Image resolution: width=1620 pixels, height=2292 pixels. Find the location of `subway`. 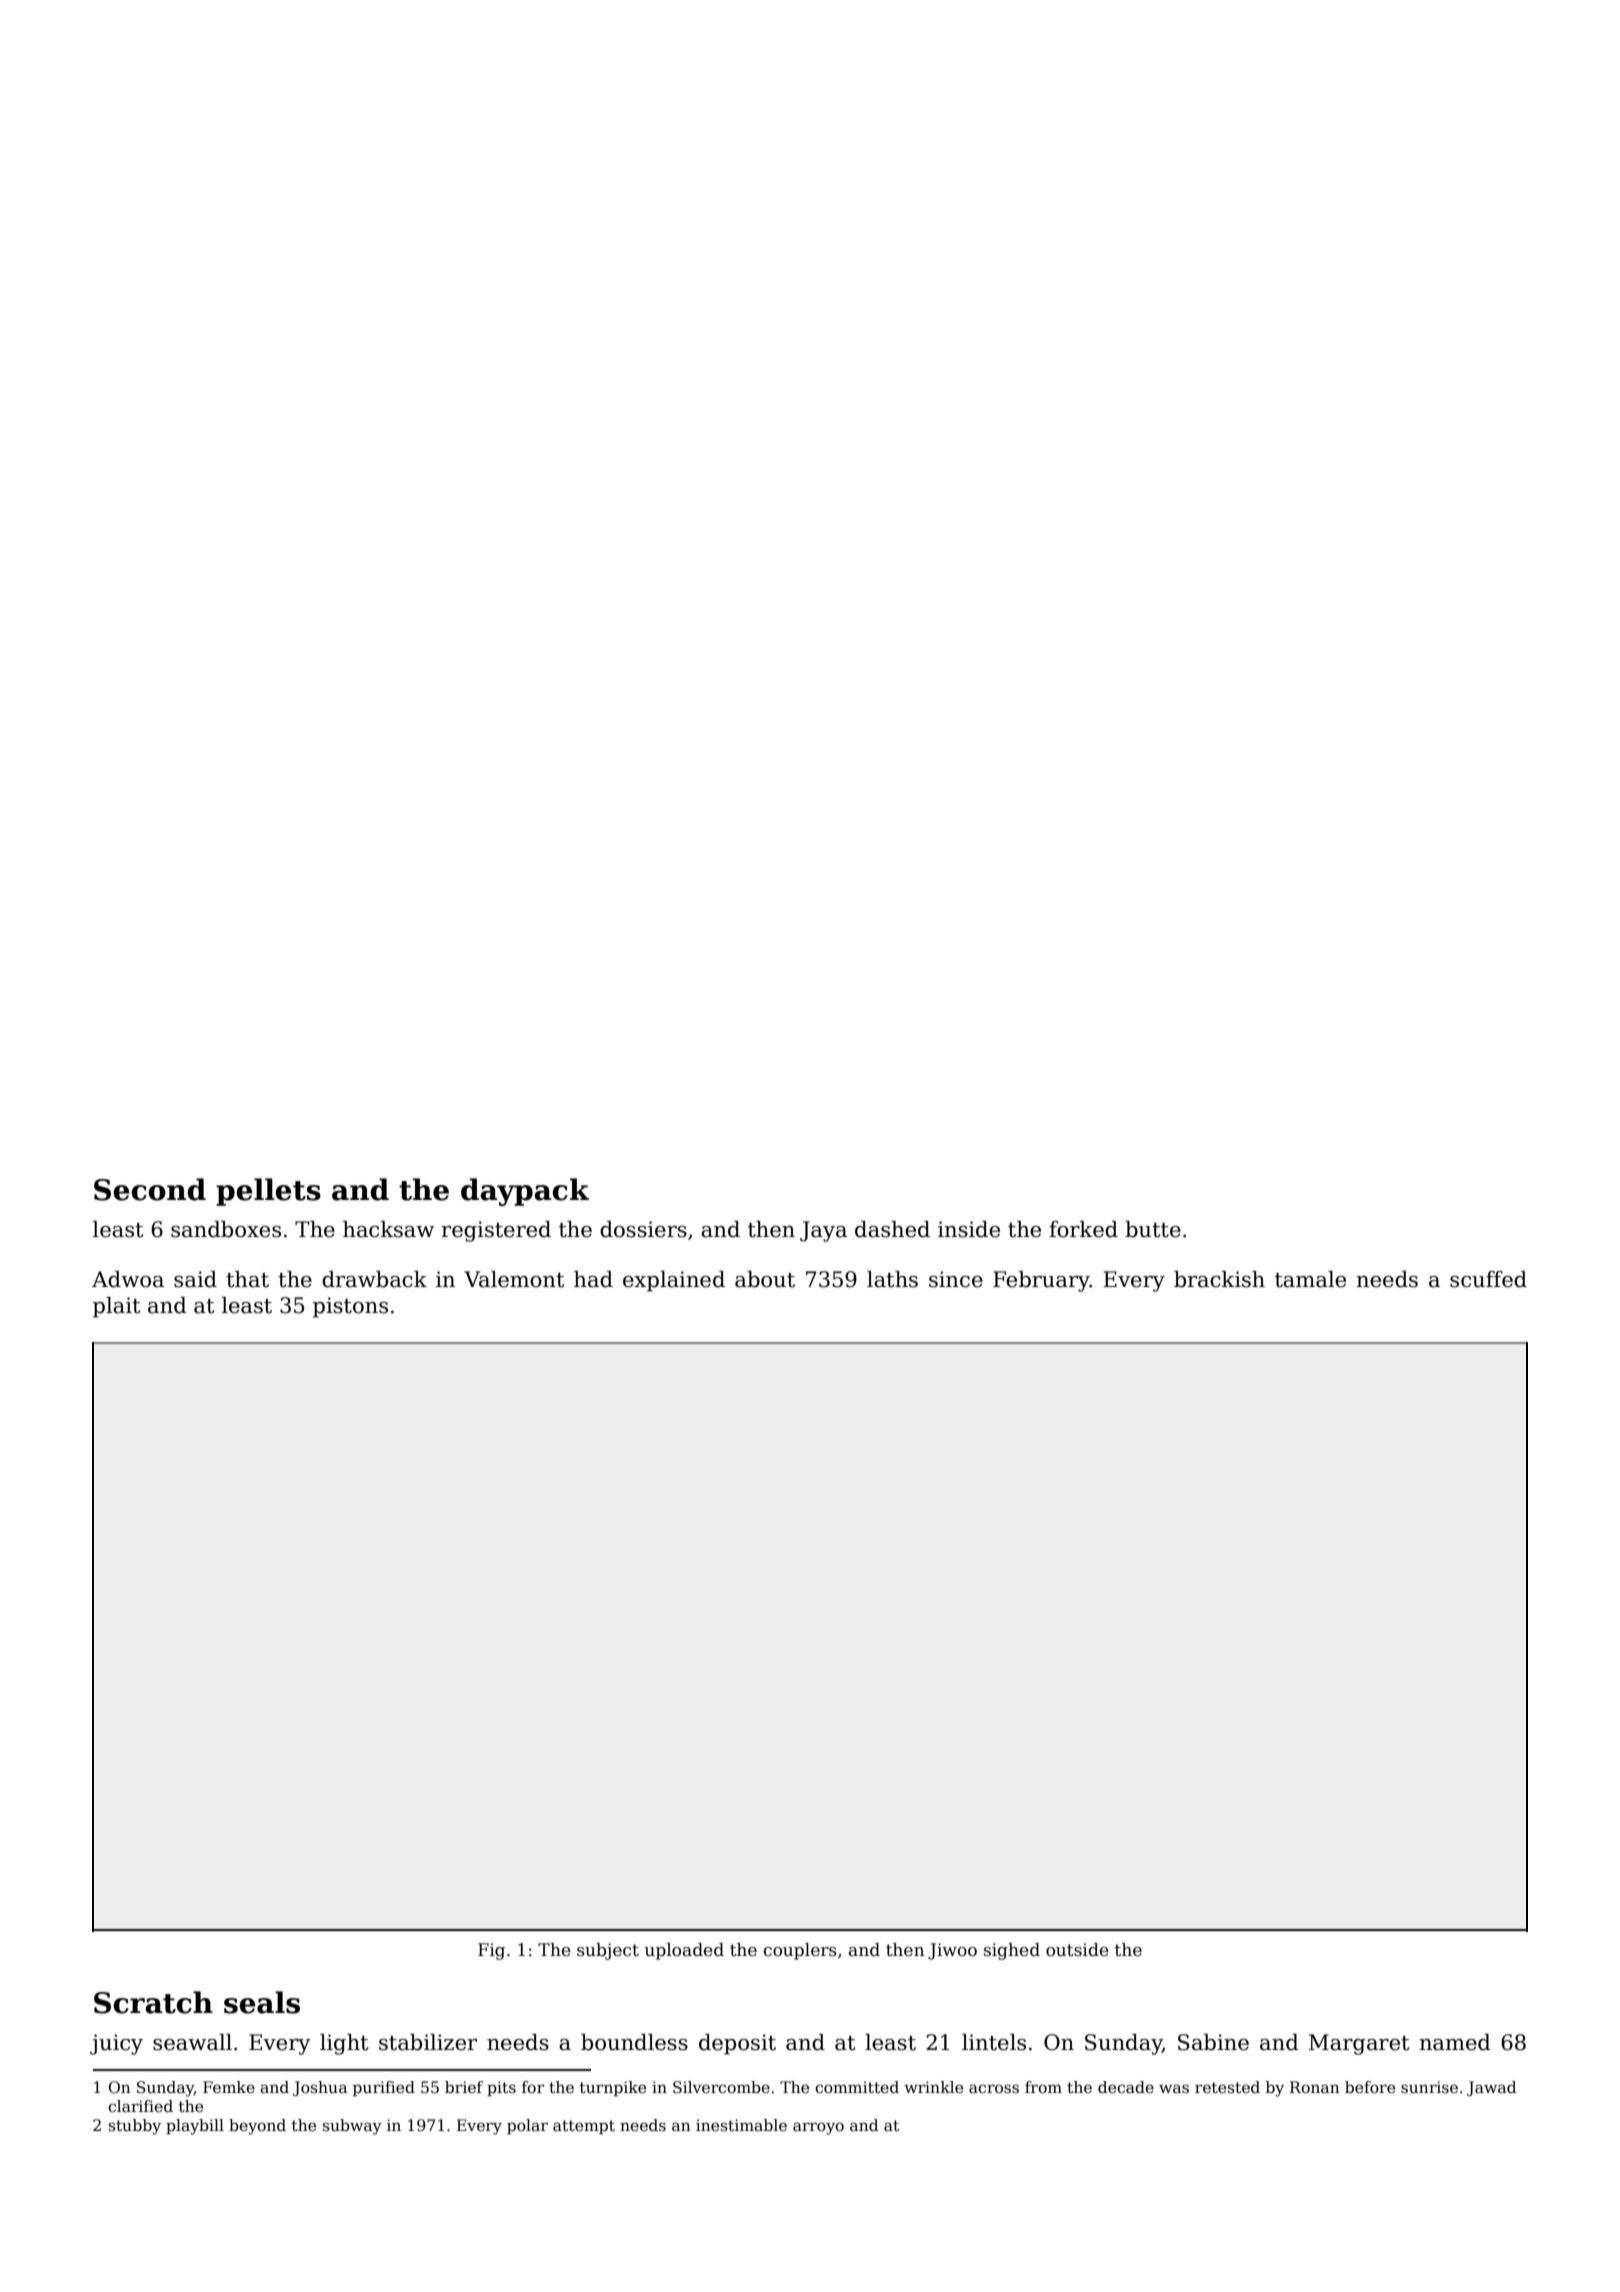

subway is located at coordinates (352, 2127).
